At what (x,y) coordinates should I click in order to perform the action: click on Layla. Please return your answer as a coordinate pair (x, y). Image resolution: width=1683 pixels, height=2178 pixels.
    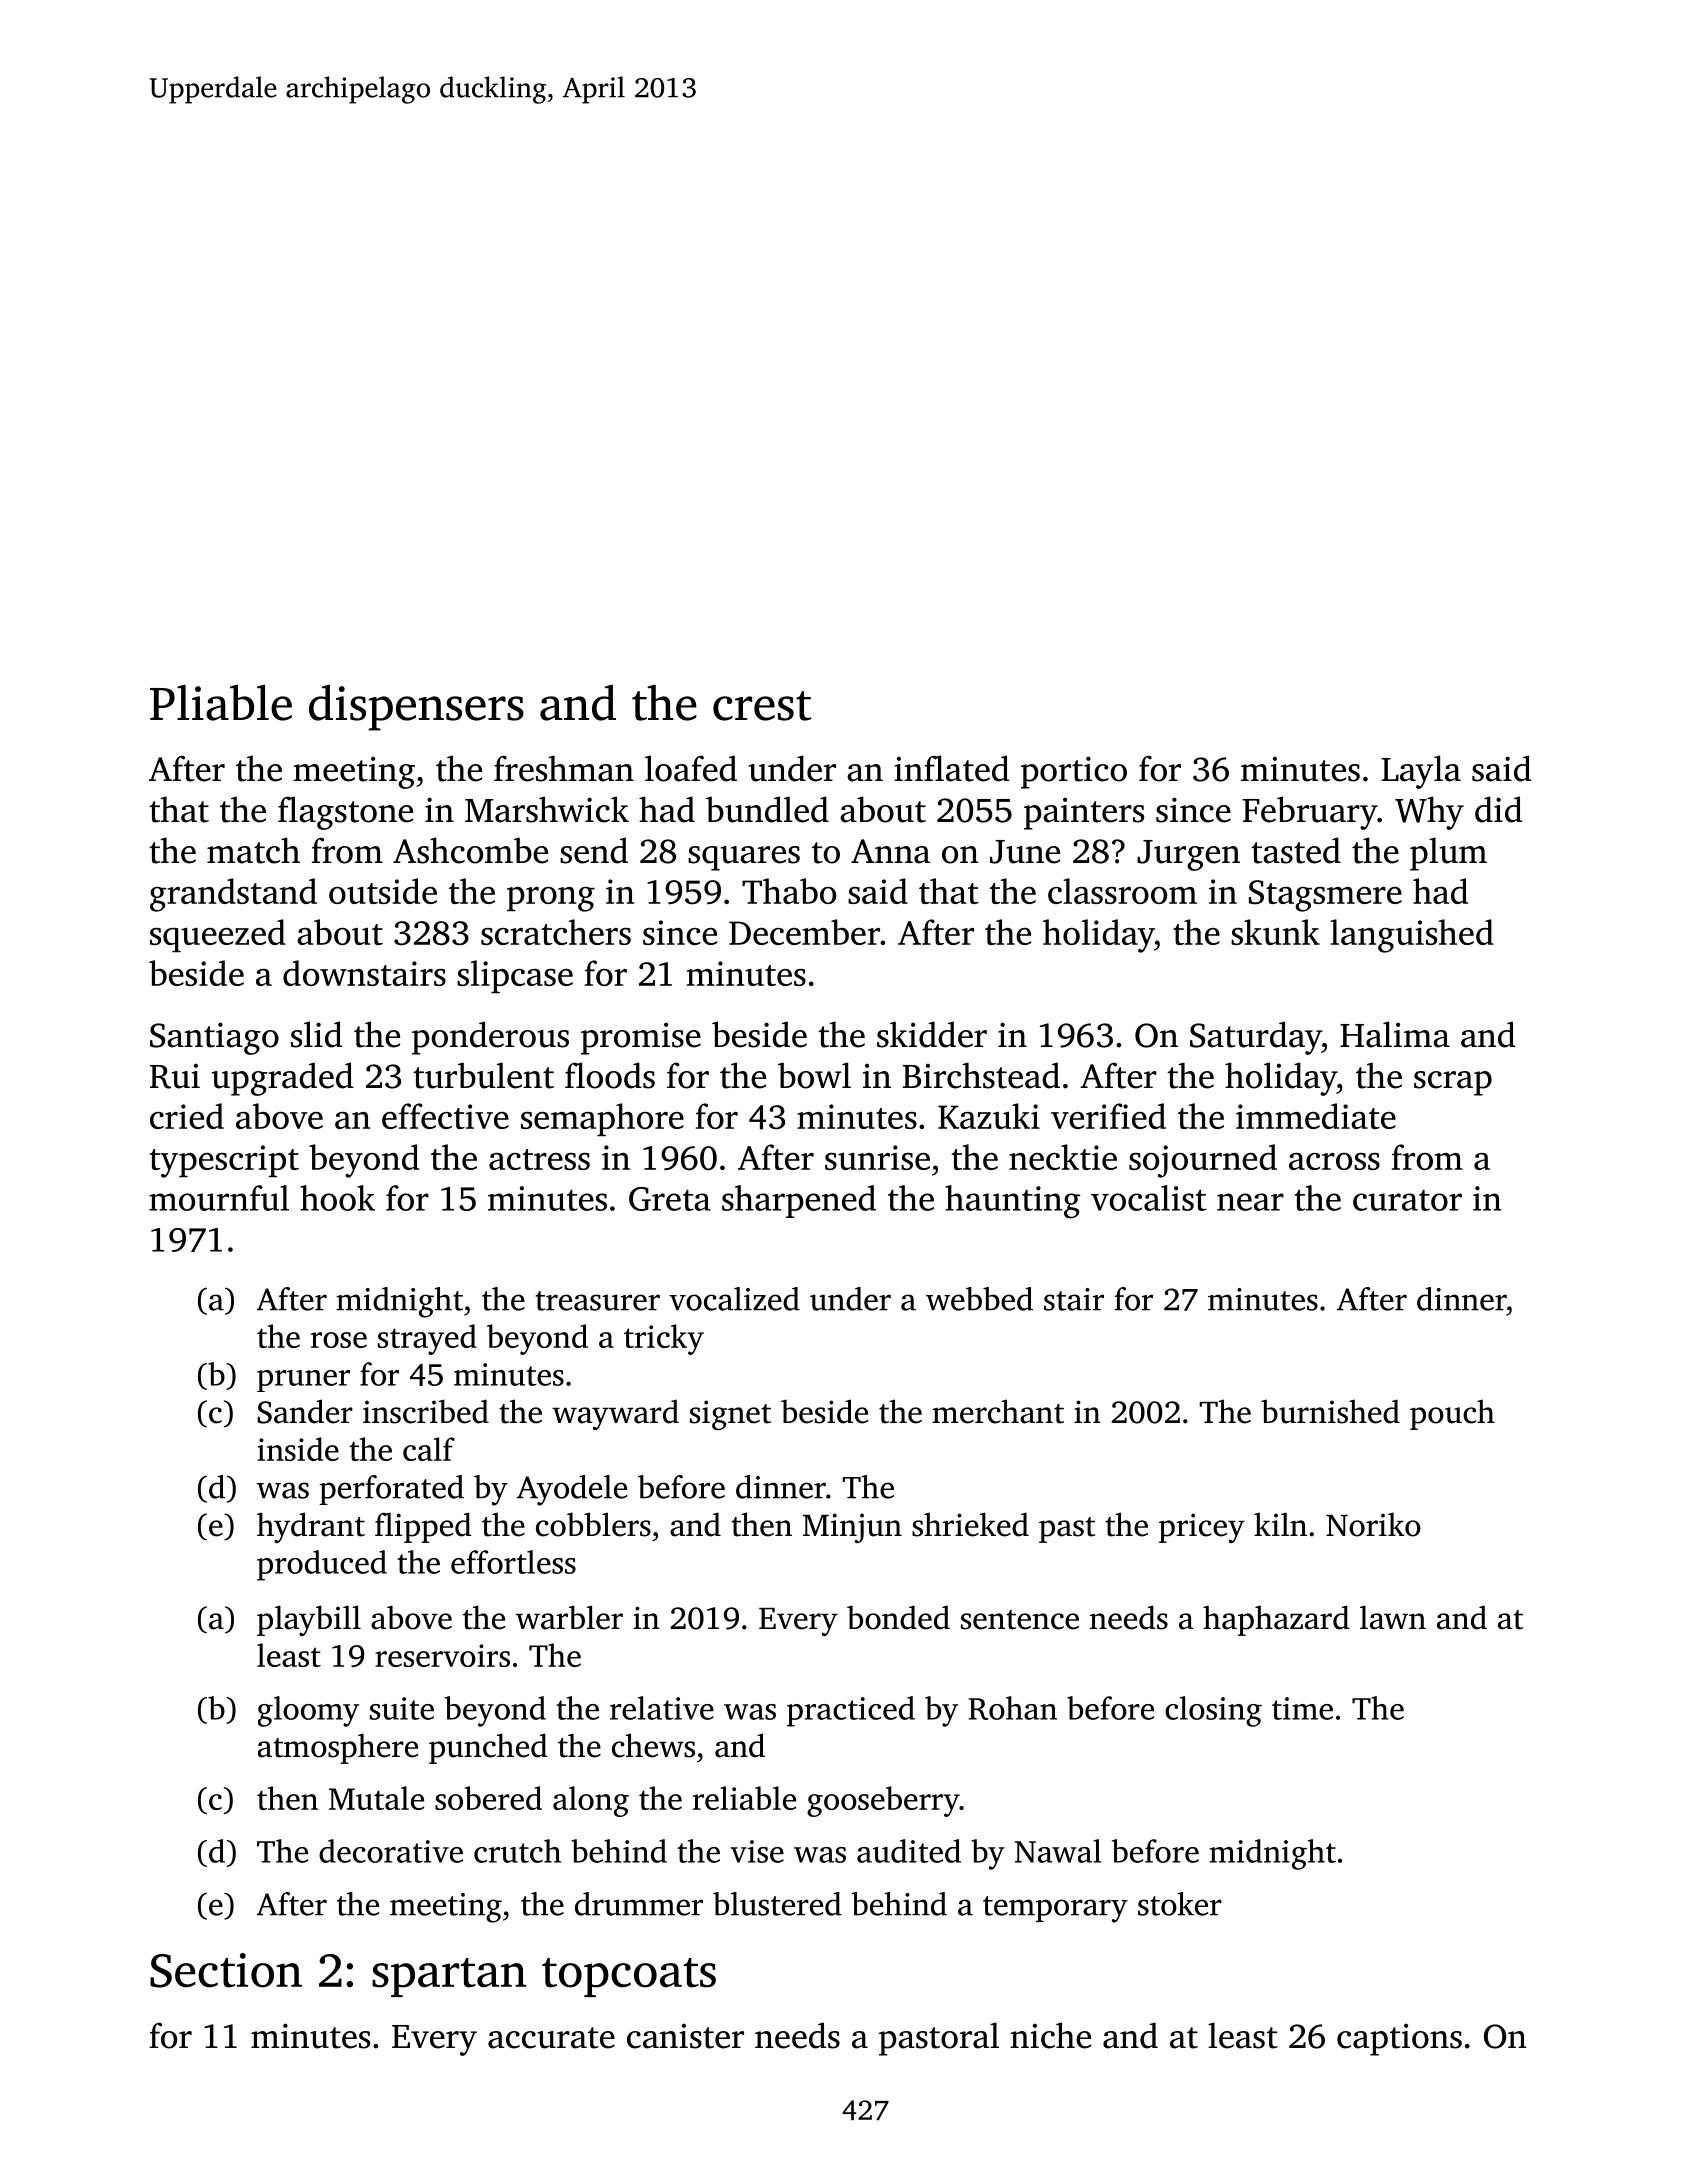
    Looking at the image, I should click on (1421, 772).
